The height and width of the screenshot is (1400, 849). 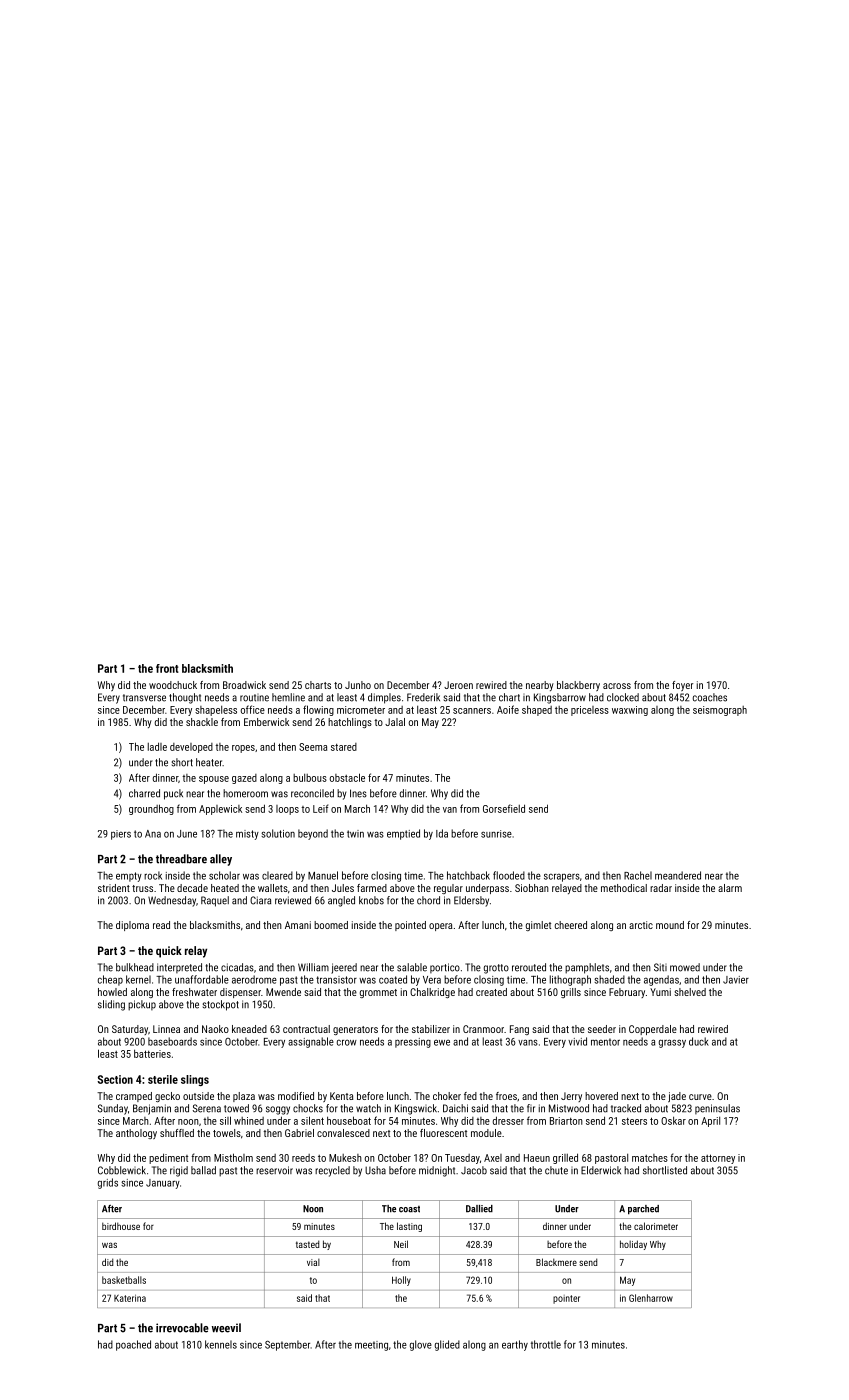 What do you see at coordinates (412, 967) in the screenshot?
I see `salable` at bounding box center [412, 967].
